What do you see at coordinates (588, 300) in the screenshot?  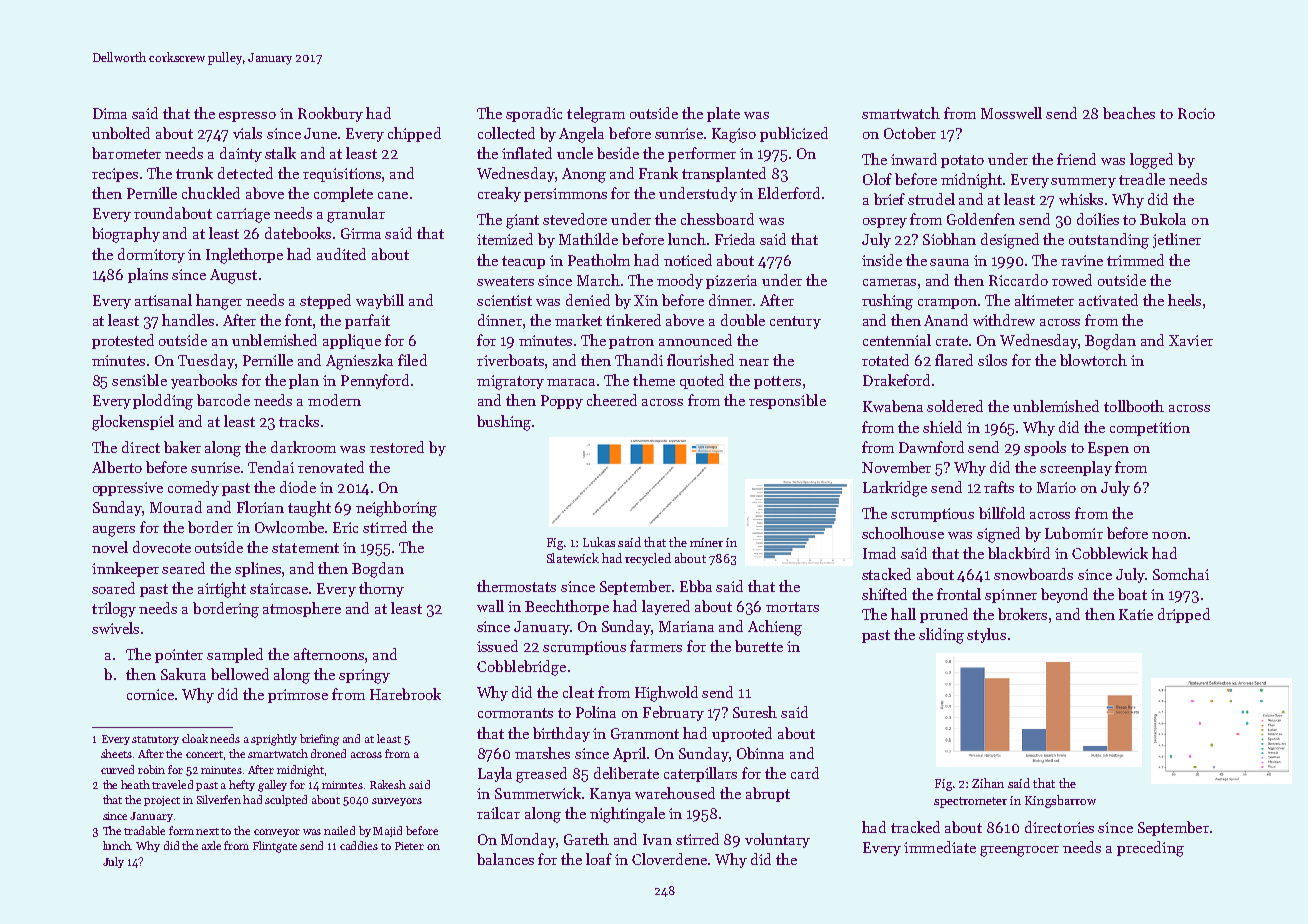 I see `denied` at bounding box center [588, 300].
